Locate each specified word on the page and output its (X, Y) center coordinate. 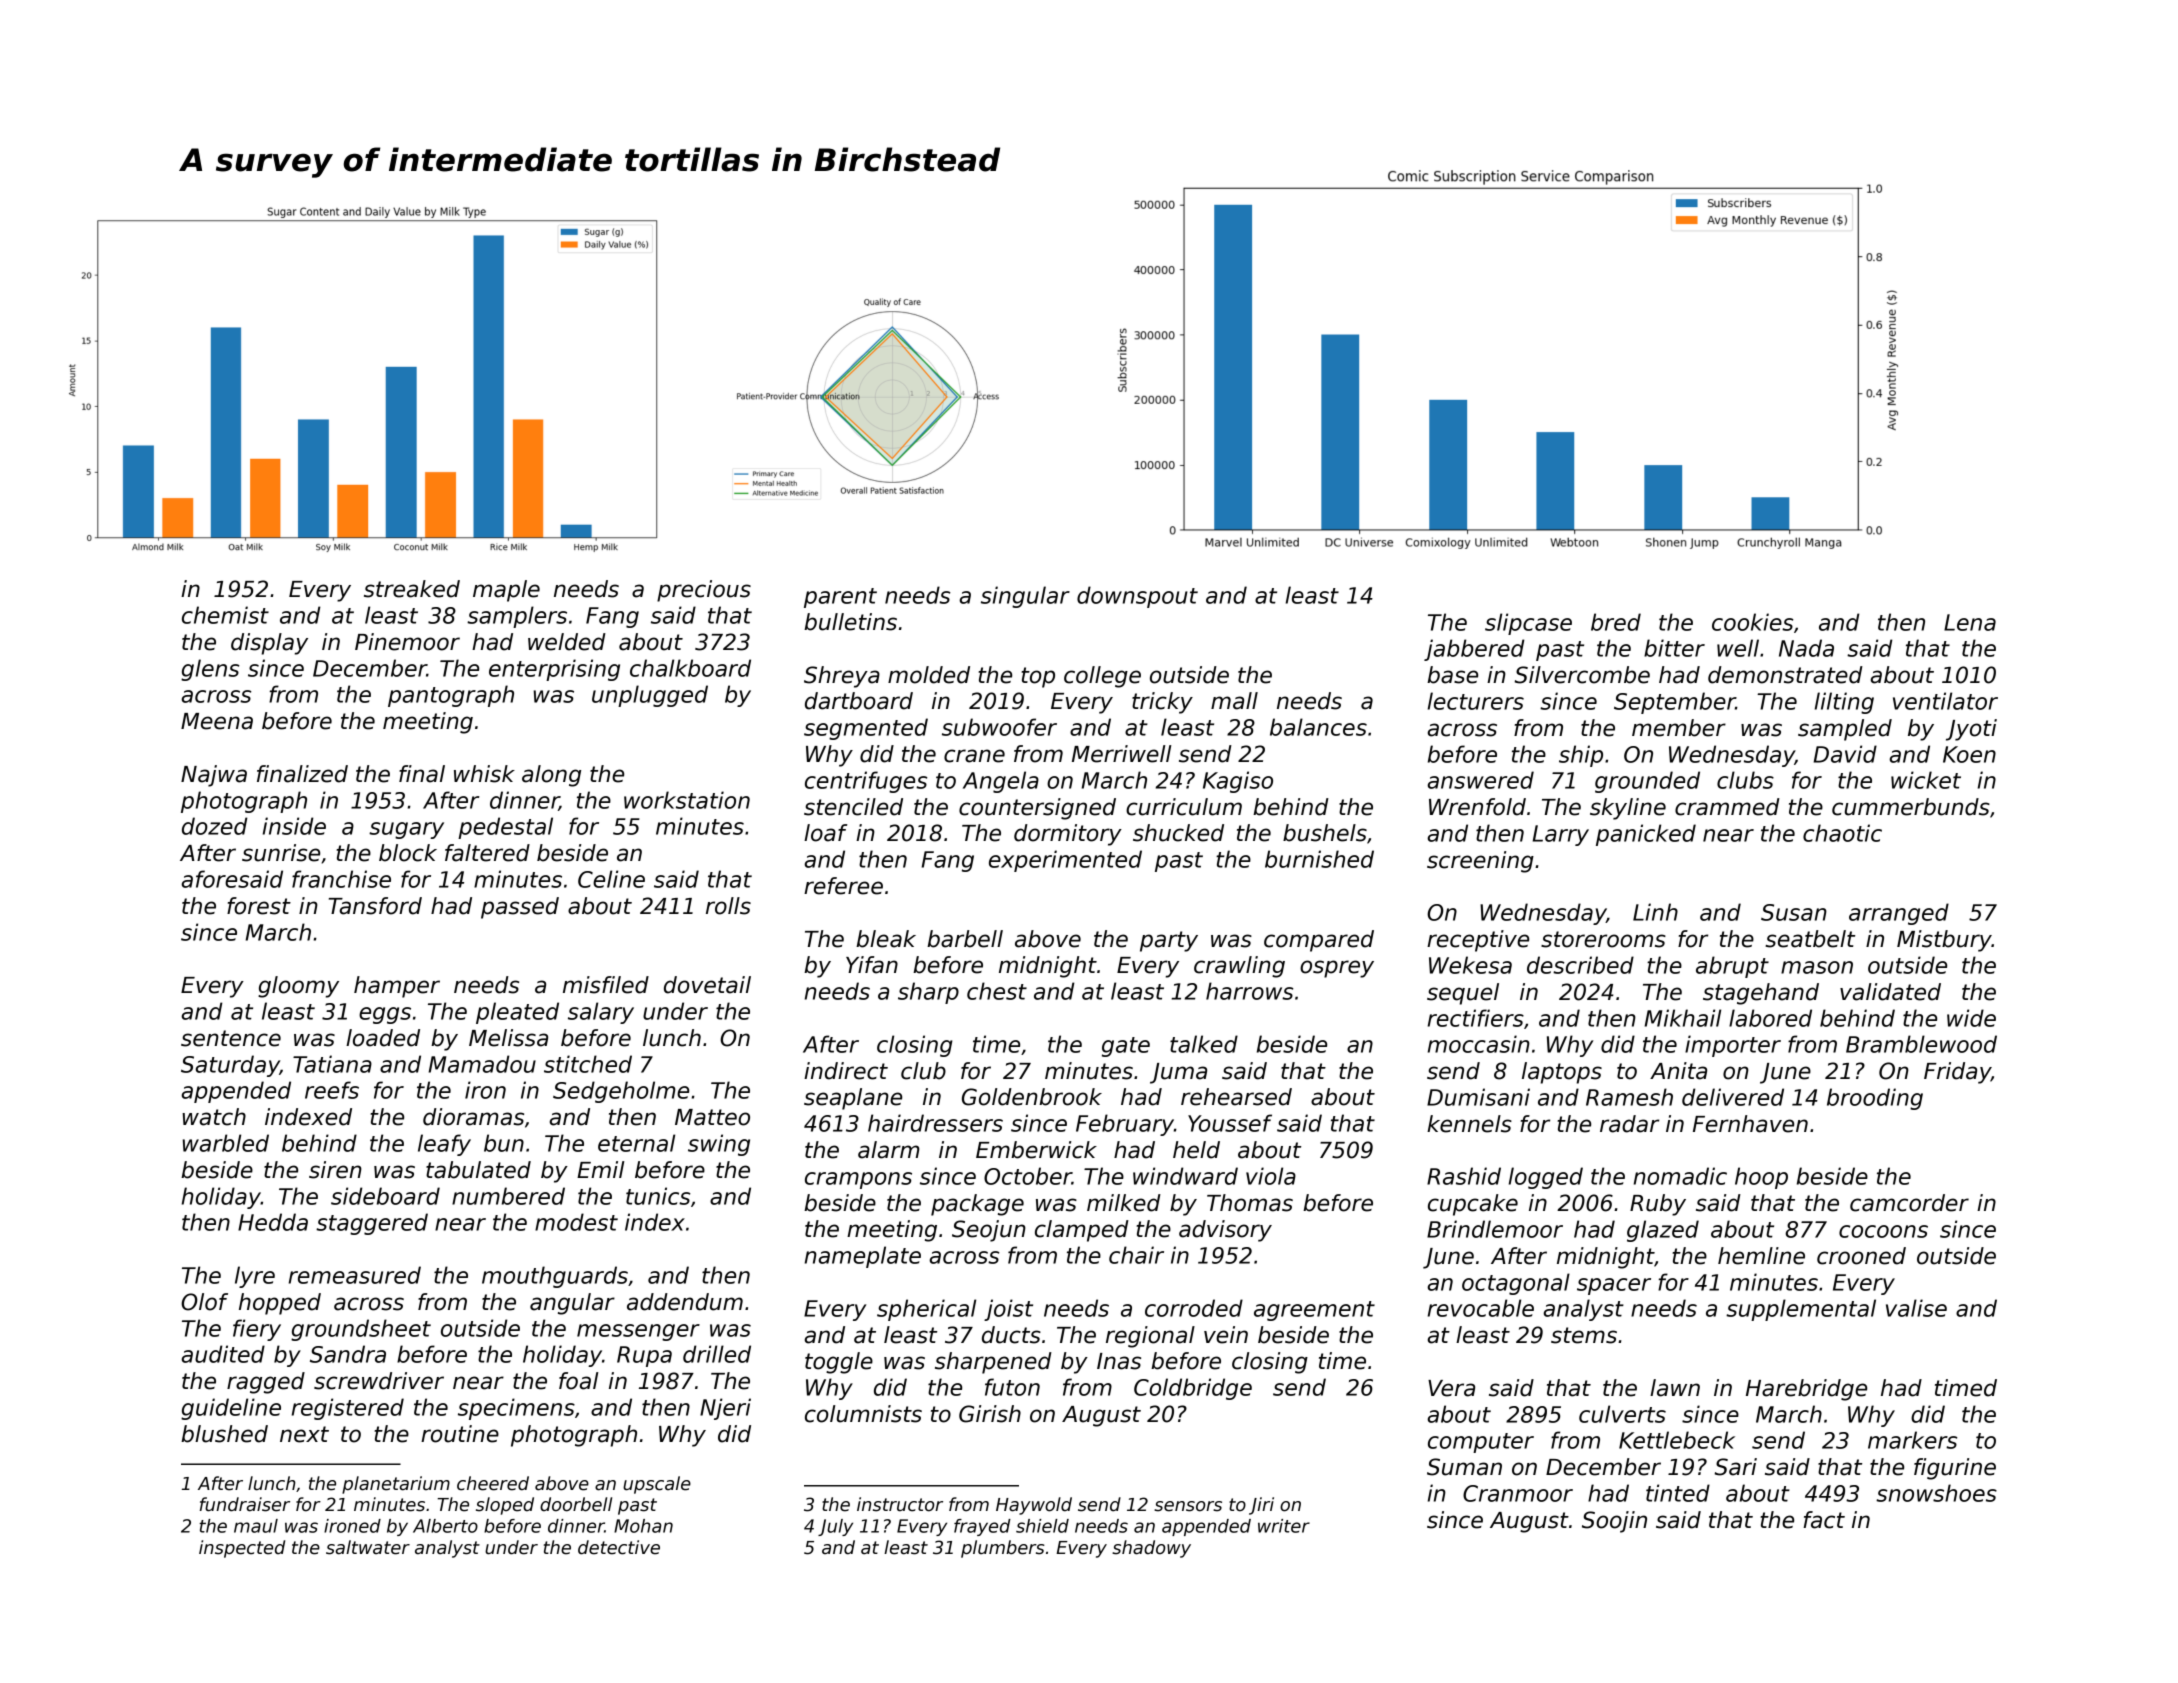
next (304, 1434)
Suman (1464, 1467)
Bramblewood (1921, 1044)
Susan (1794, 912)
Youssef (1230, 1123)
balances (1318, 727)
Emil (600, 1169)
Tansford (375, 906)
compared (1319, 941)
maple (506, 591)
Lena (1970, 622)
